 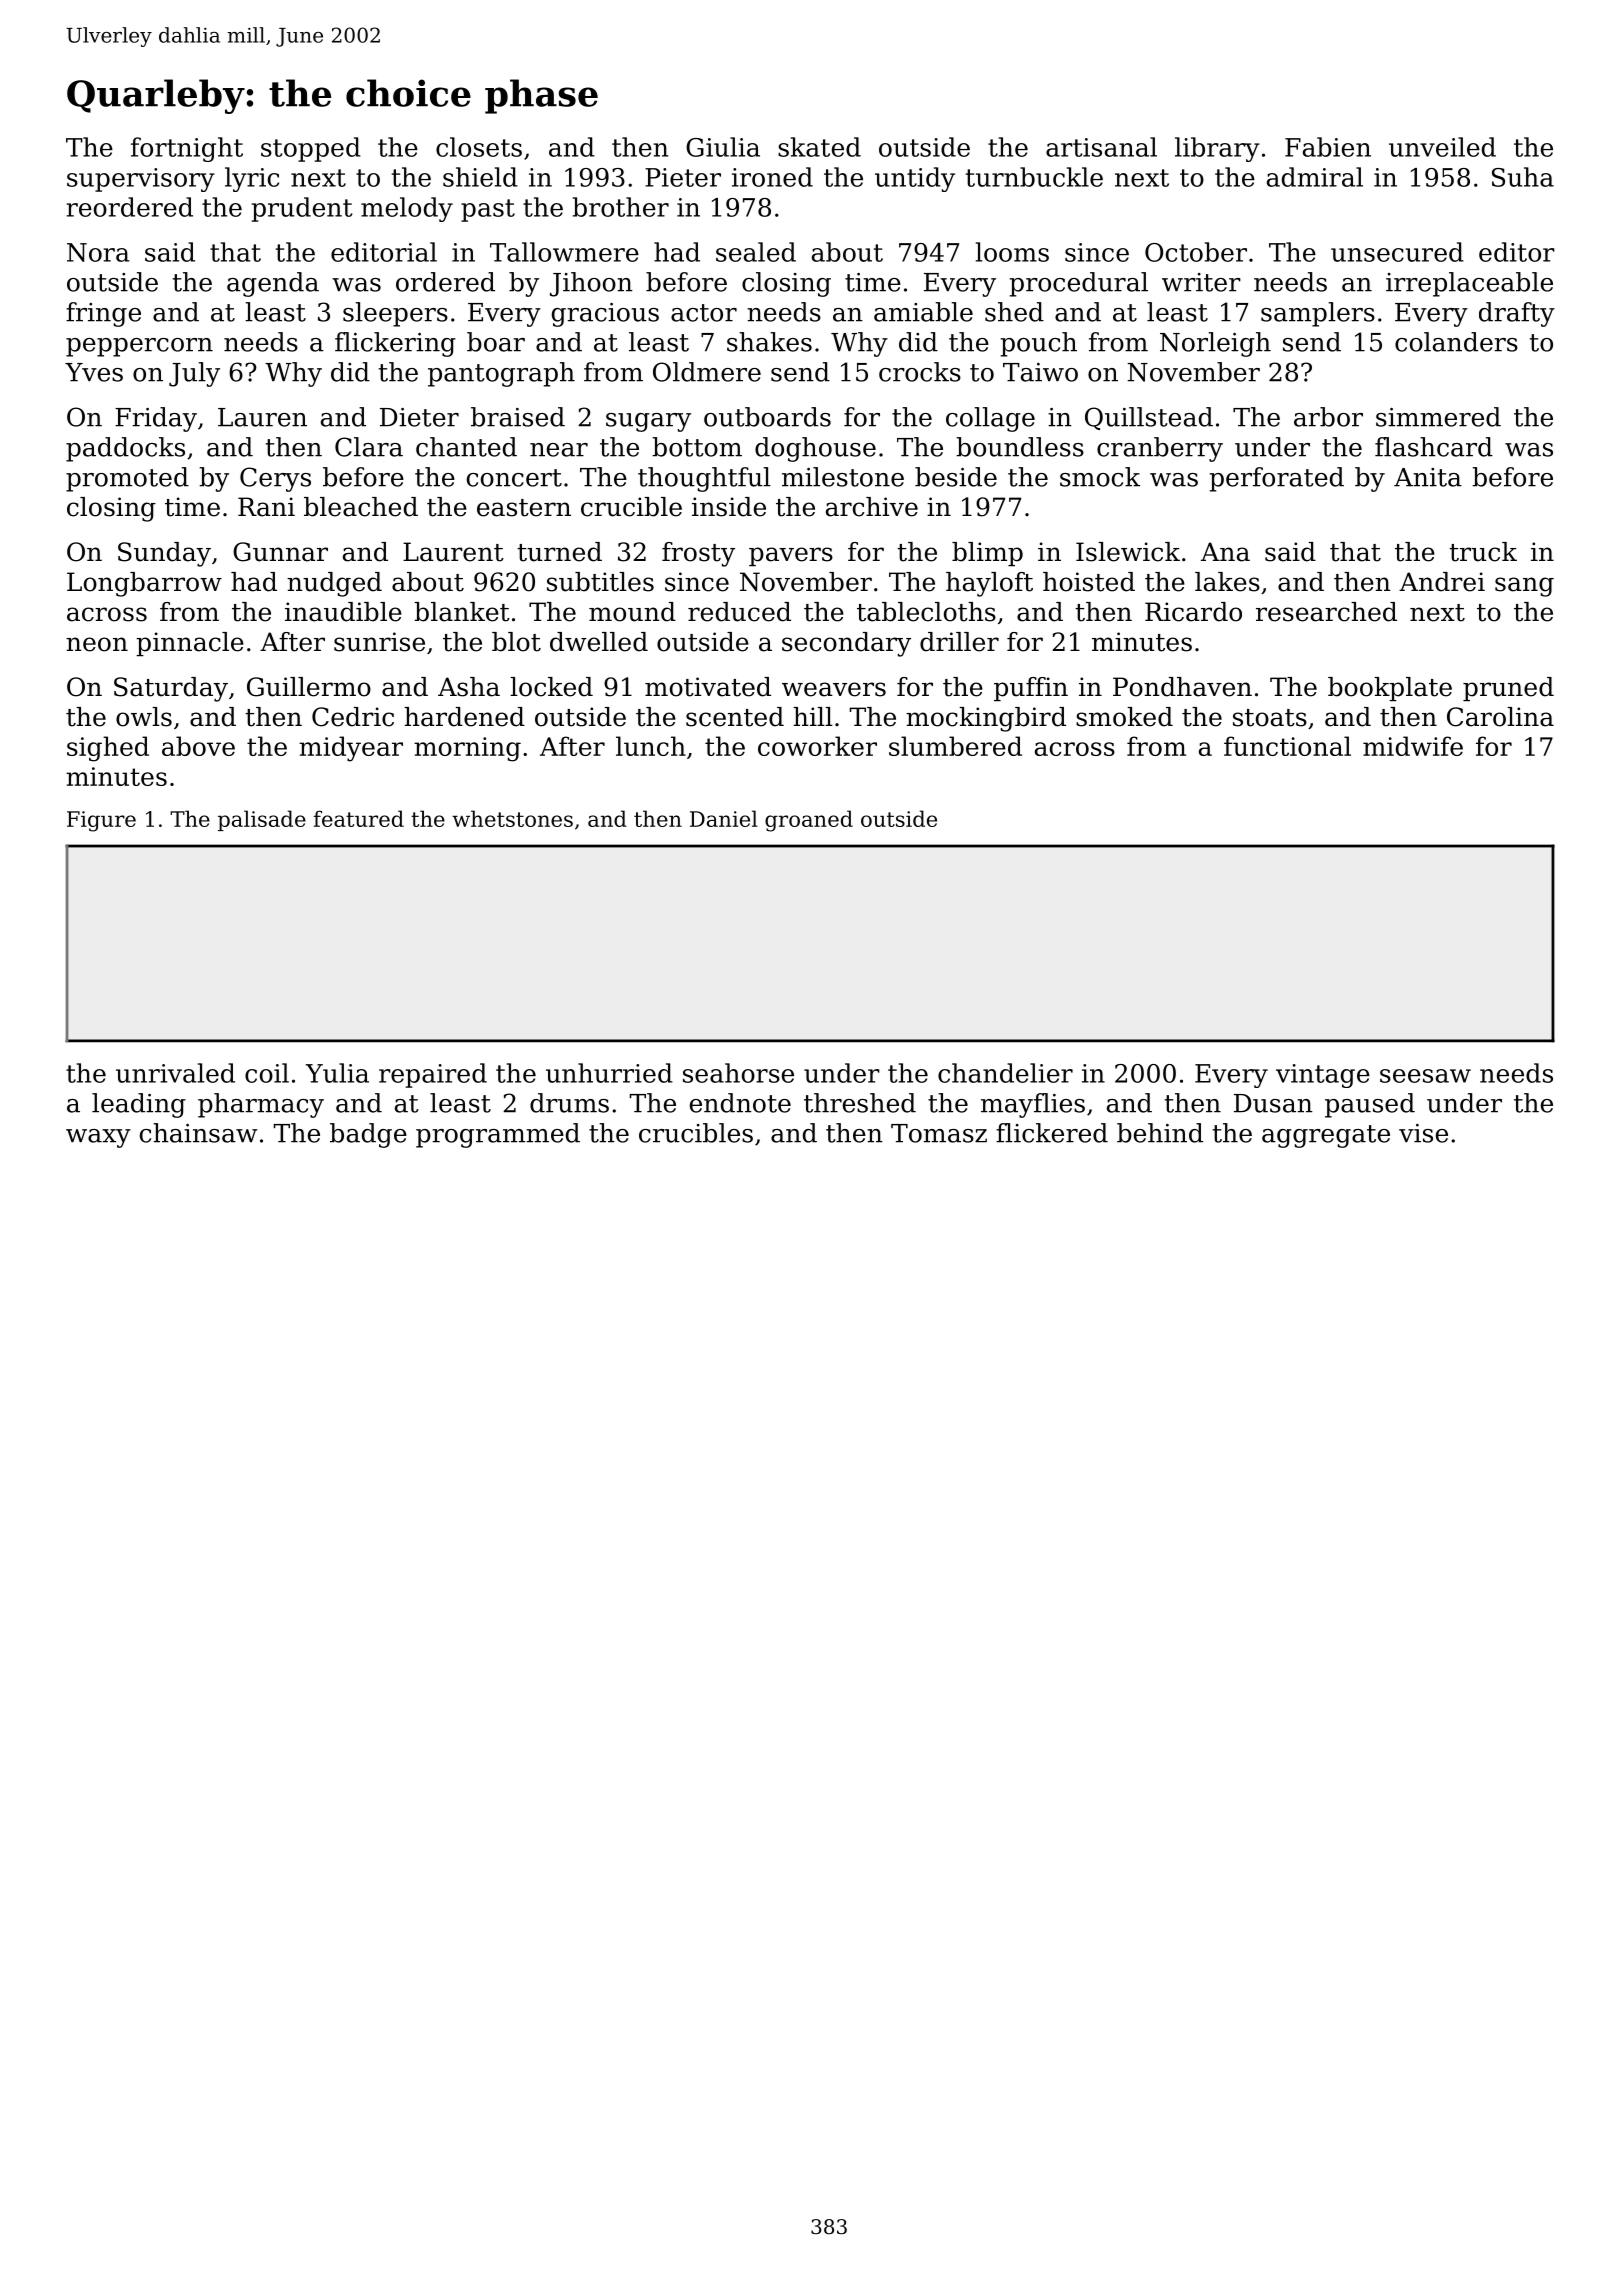 What do you see at coordinates (1182, 687) in the page?
I see `Pondhaven` at bounding box center [1182, 687].
